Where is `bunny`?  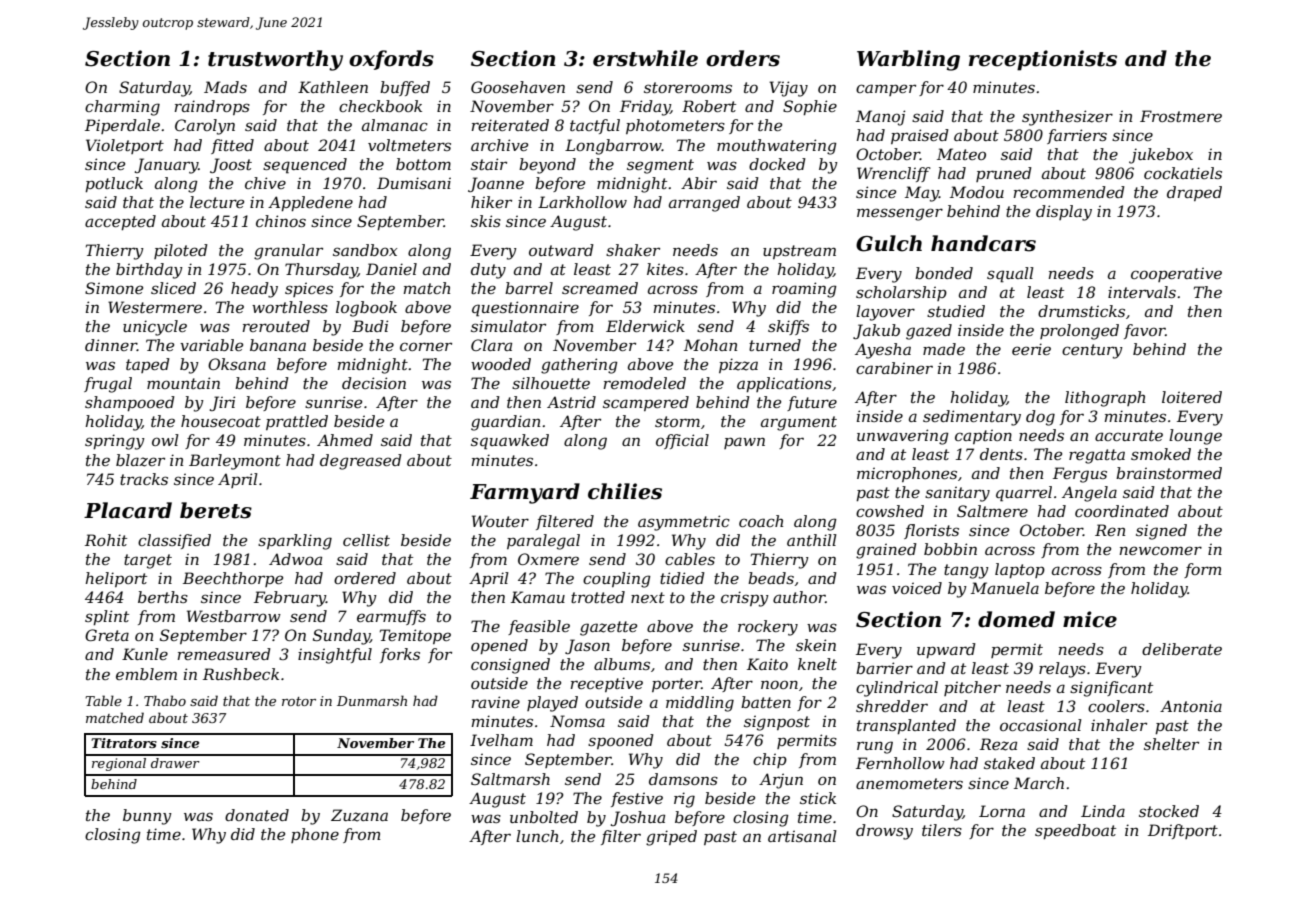
bunny is located at coordinates (147, 817).
